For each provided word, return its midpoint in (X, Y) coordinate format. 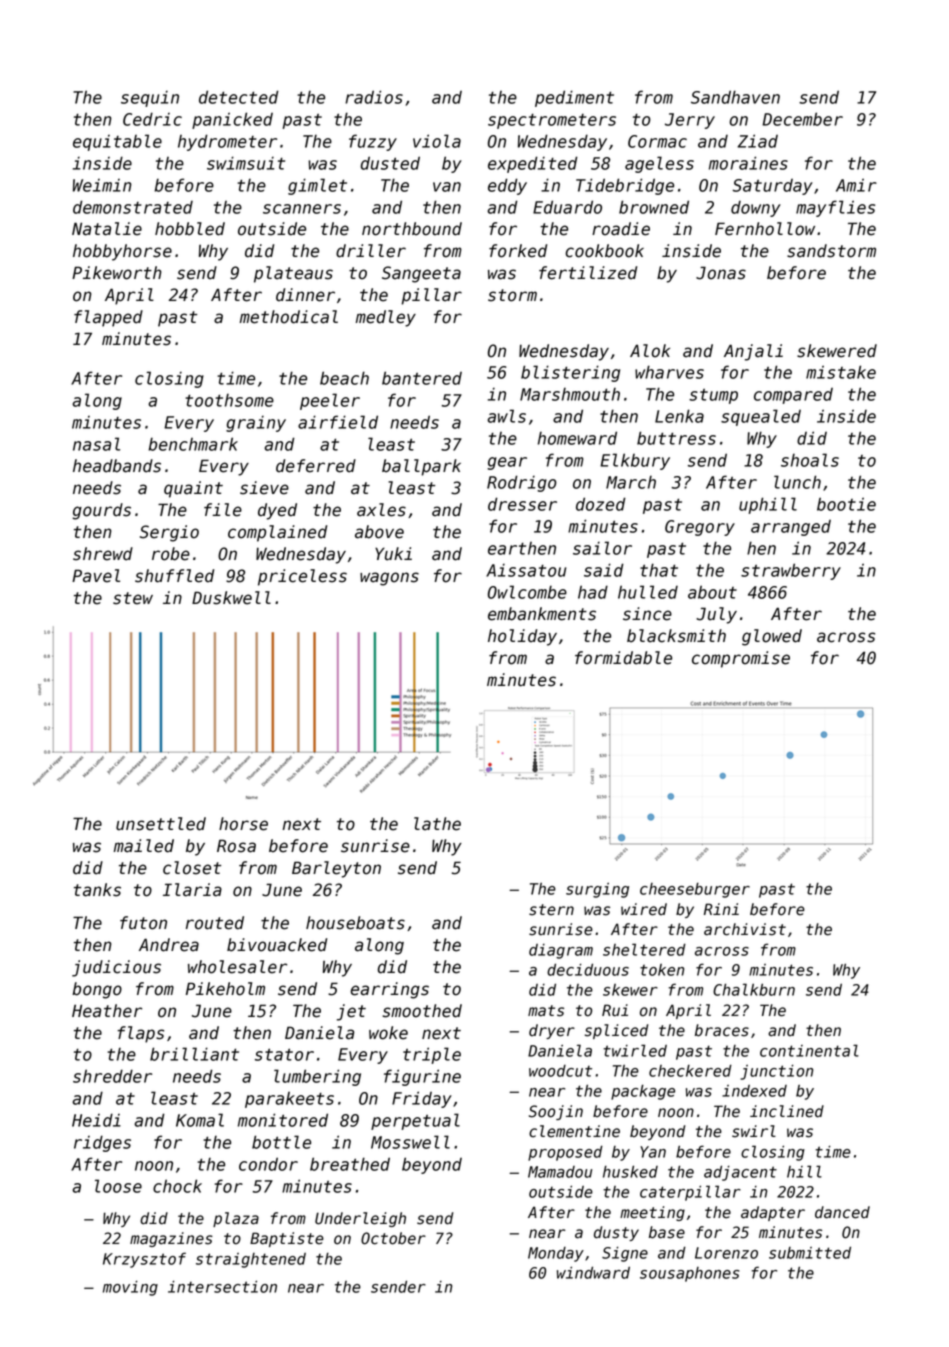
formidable (623, 658)
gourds (101, 511)
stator (284, 1055)
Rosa (236, 846)
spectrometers (552, 121)
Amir (856, 185)
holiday (522, 637)
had (593, 592)
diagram (561, 951)
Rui (615, 1010)
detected (239, 97)
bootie (846, 504)
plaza (236, 1219)
